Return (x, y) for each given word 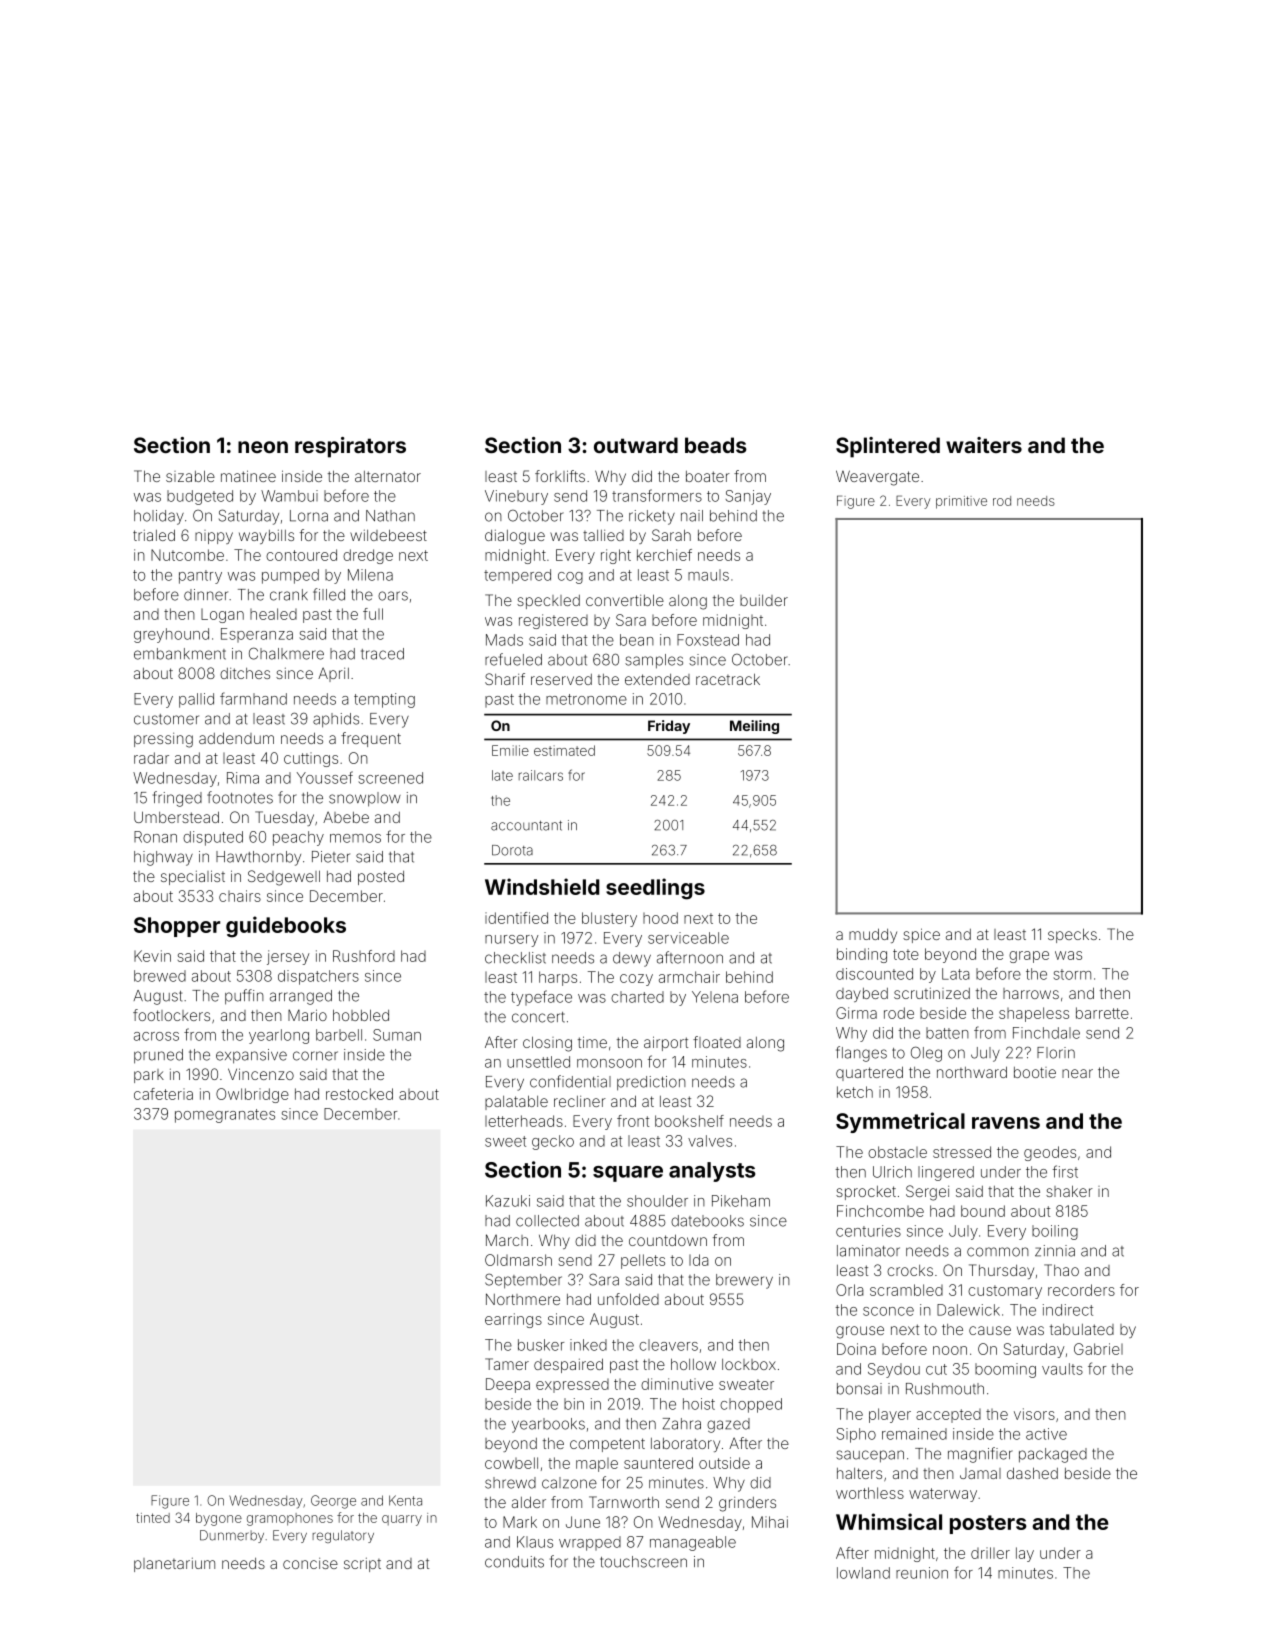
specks (1072, 935)
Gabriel (1098, 1349)
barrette (1102, 1013)
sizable (190, 476)
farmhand (253, 698)
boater (708, 476)
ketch (855, 1092)
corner (315, 1056)
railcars (541, 775)
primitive (961, 502)
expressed (572, 1386)
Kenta (405, 1500)
